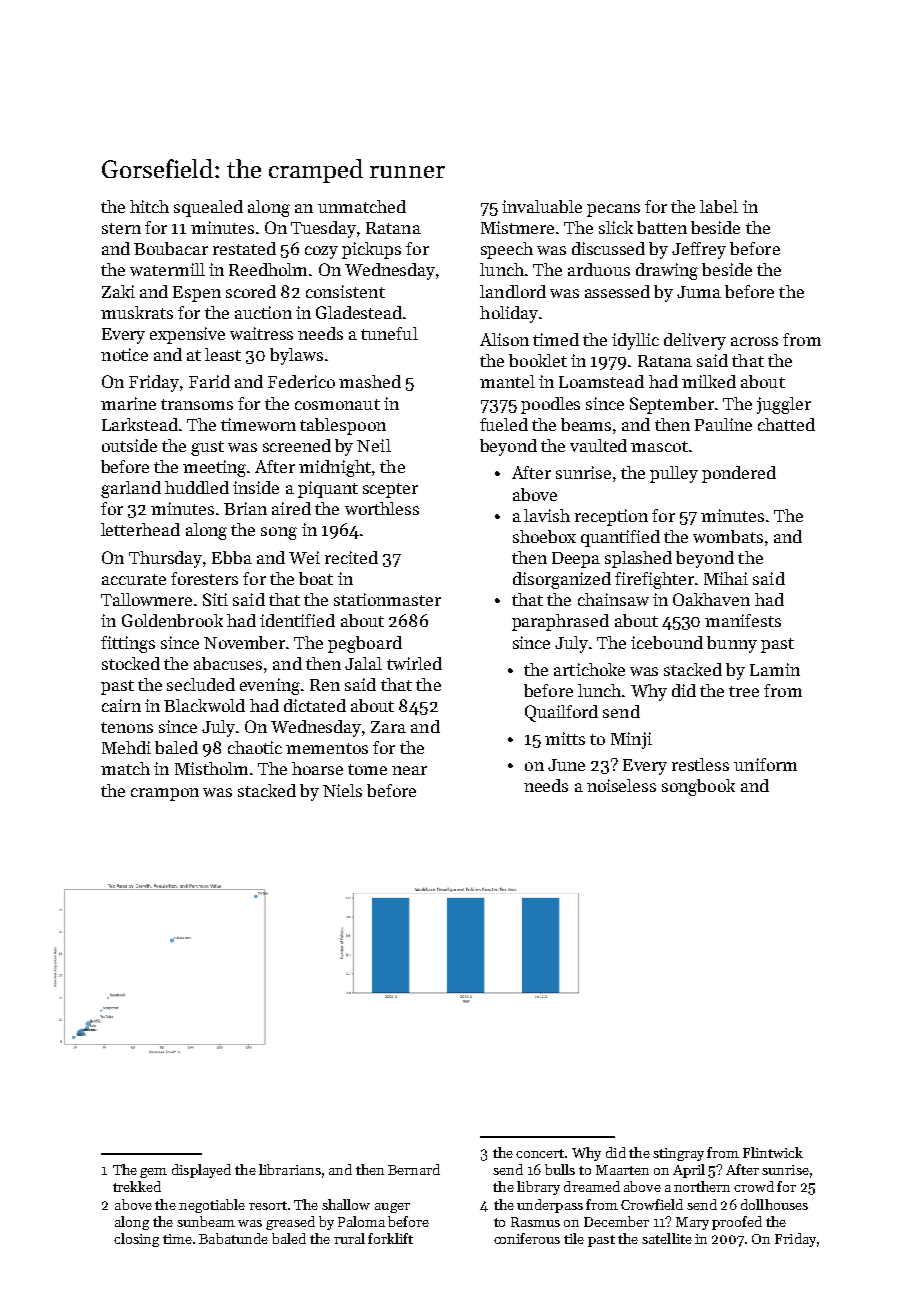 The width and height of the document is (924, 1311). I want to click on closing, so click(136, 1240).
